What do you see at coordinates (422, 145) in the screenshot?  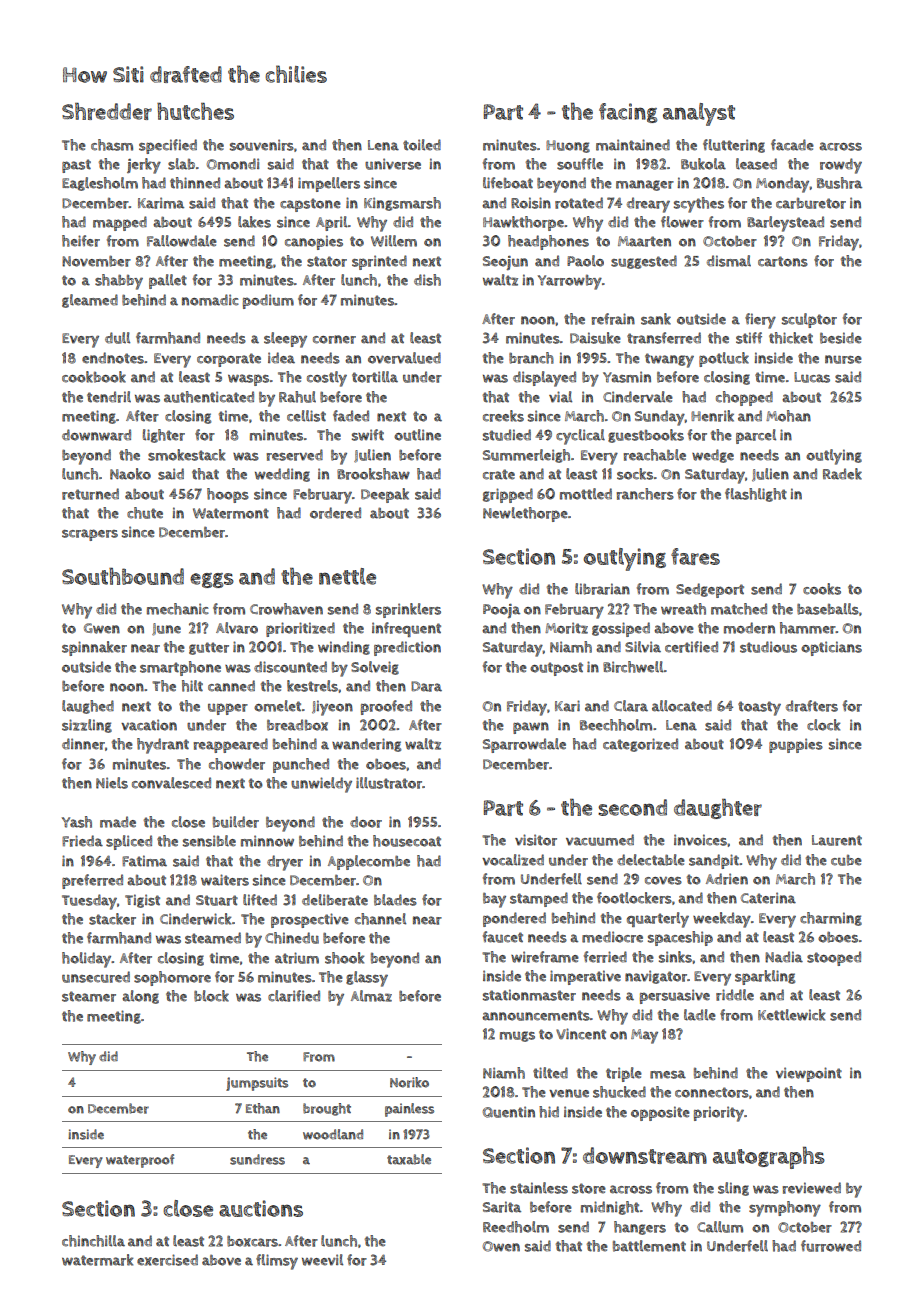 I see `toiled` at bounding box center [422, 145].
